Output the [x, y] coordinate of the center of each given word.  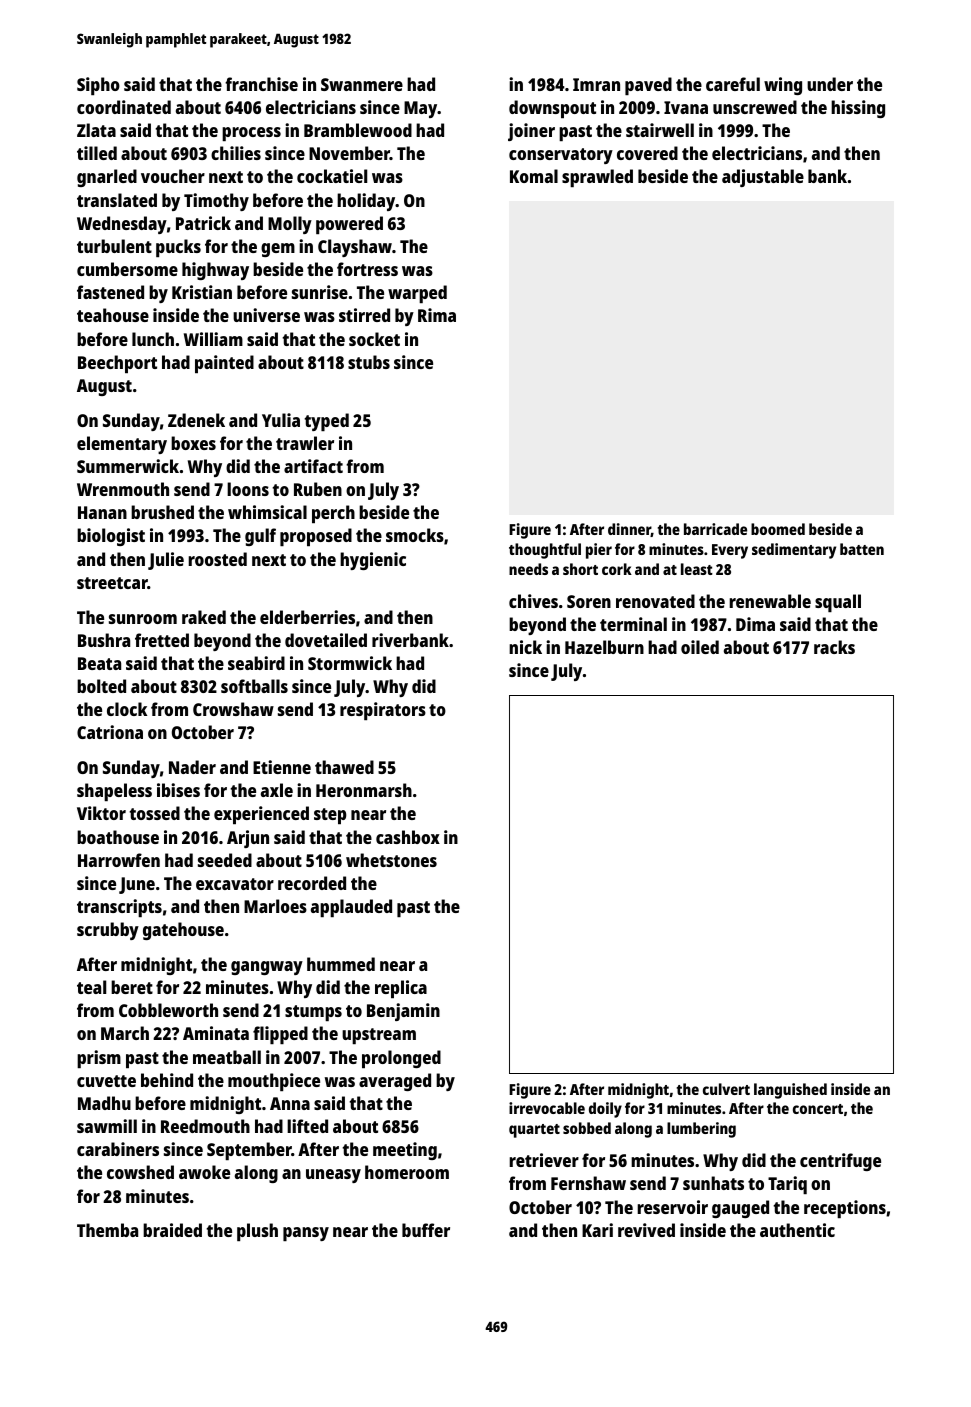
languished [790, 1091]
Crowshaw [233, 709]
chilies [236, 153]
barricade [715, 529]
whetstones [391, 860]
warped [417, 294]
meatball [227, 1057]
